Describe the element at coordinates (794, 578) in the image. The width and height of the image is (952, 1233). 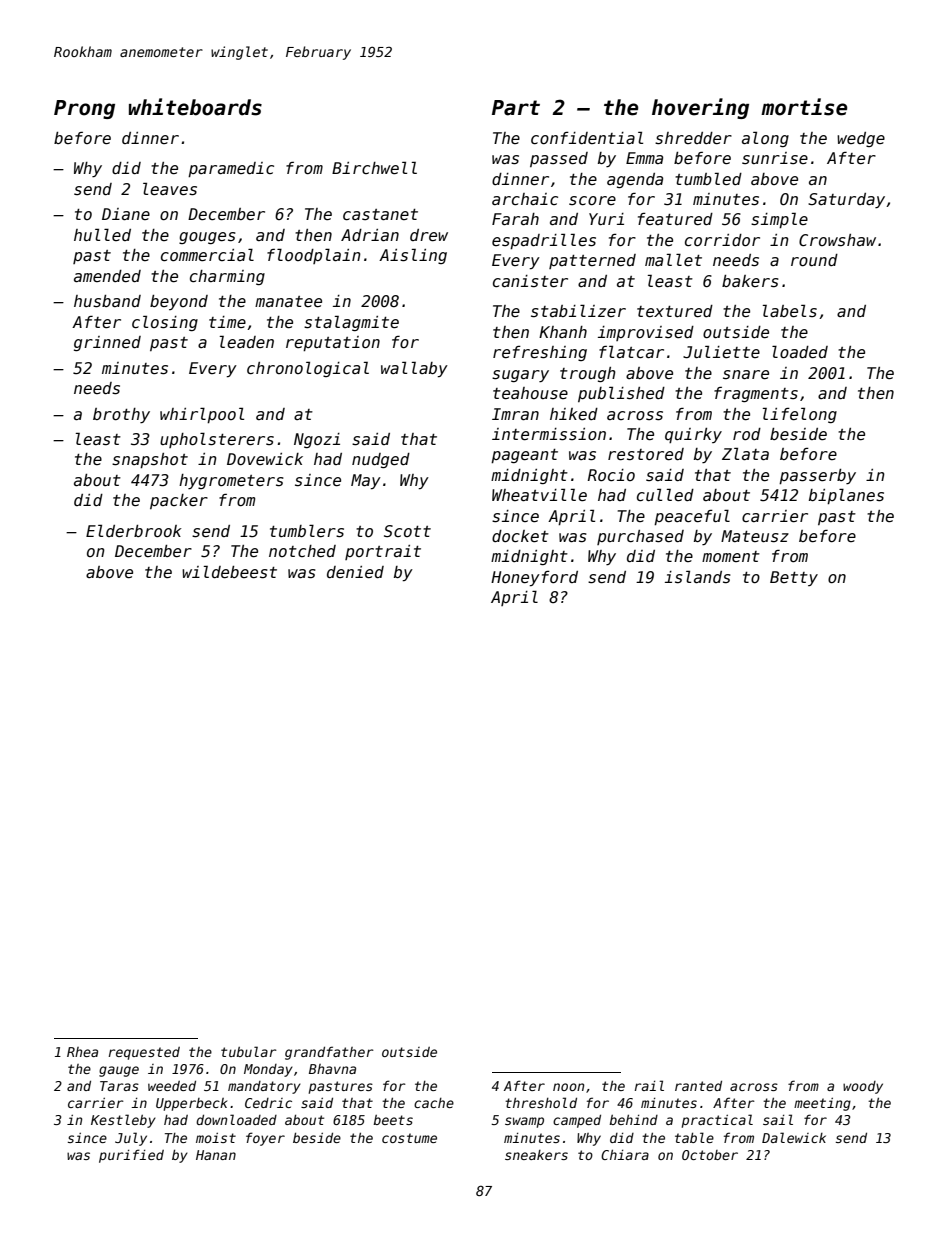
I see `Betty` at that location.
